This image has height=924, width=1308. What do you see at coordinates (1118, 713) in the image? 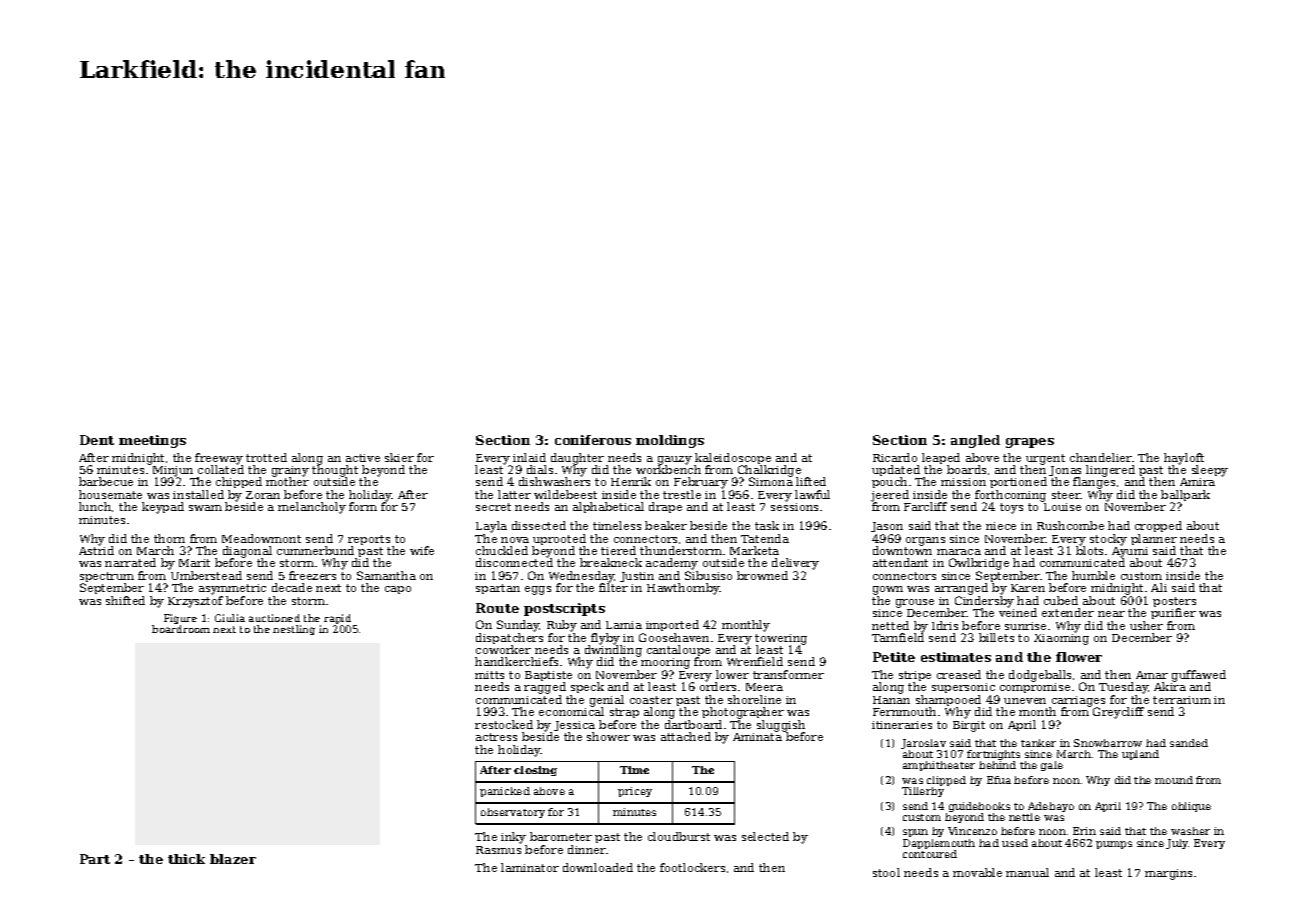
I see `Greycliff` at bounding box center [1118, 713].
